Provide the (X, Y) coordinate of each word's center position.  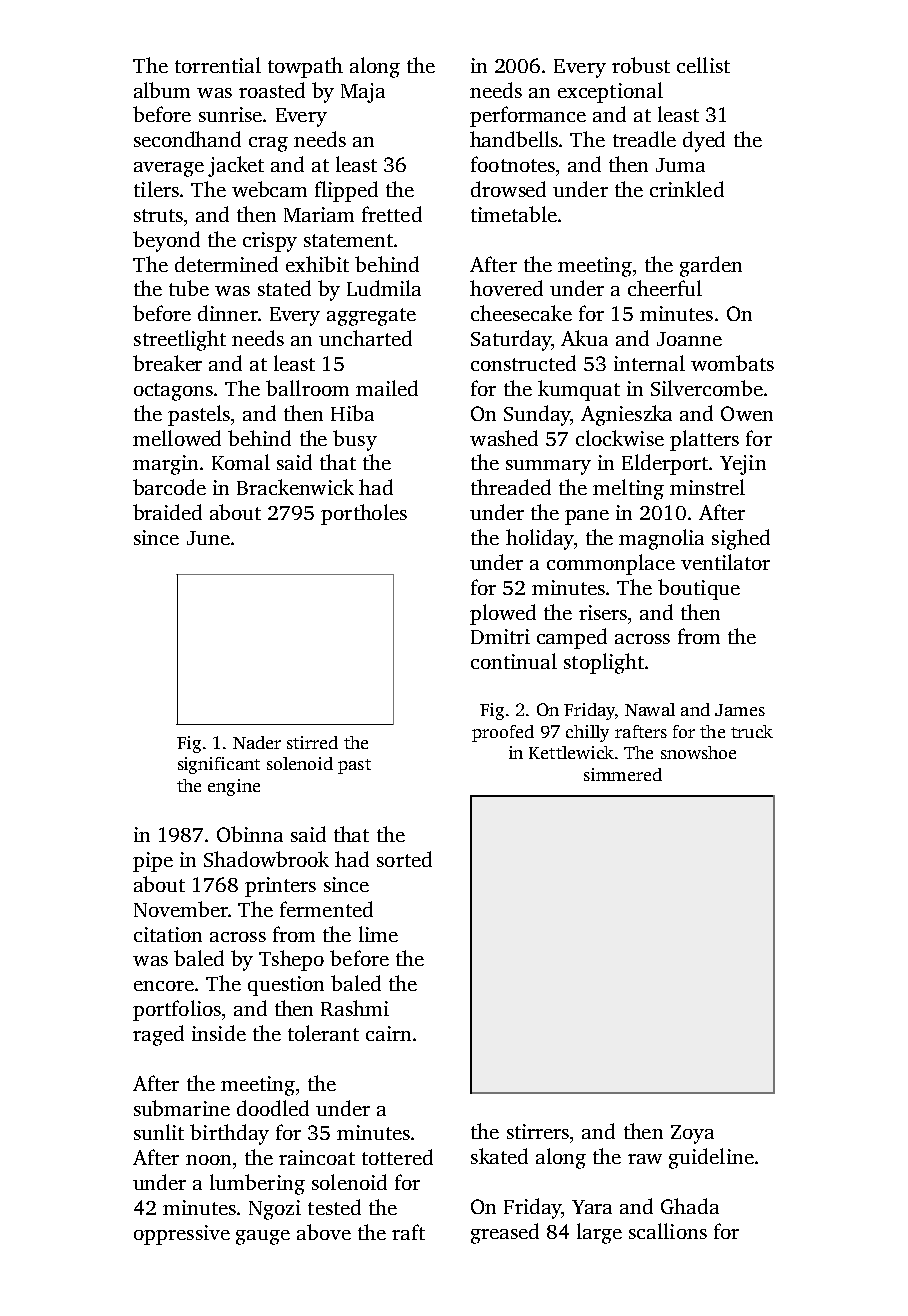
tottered (397, 1157)
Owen (747, 413)
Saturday (511, 340)
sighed (741, 539)
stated (284, 288)
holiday (540, 539)
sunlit (159, 1132)
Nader (257, 742)
